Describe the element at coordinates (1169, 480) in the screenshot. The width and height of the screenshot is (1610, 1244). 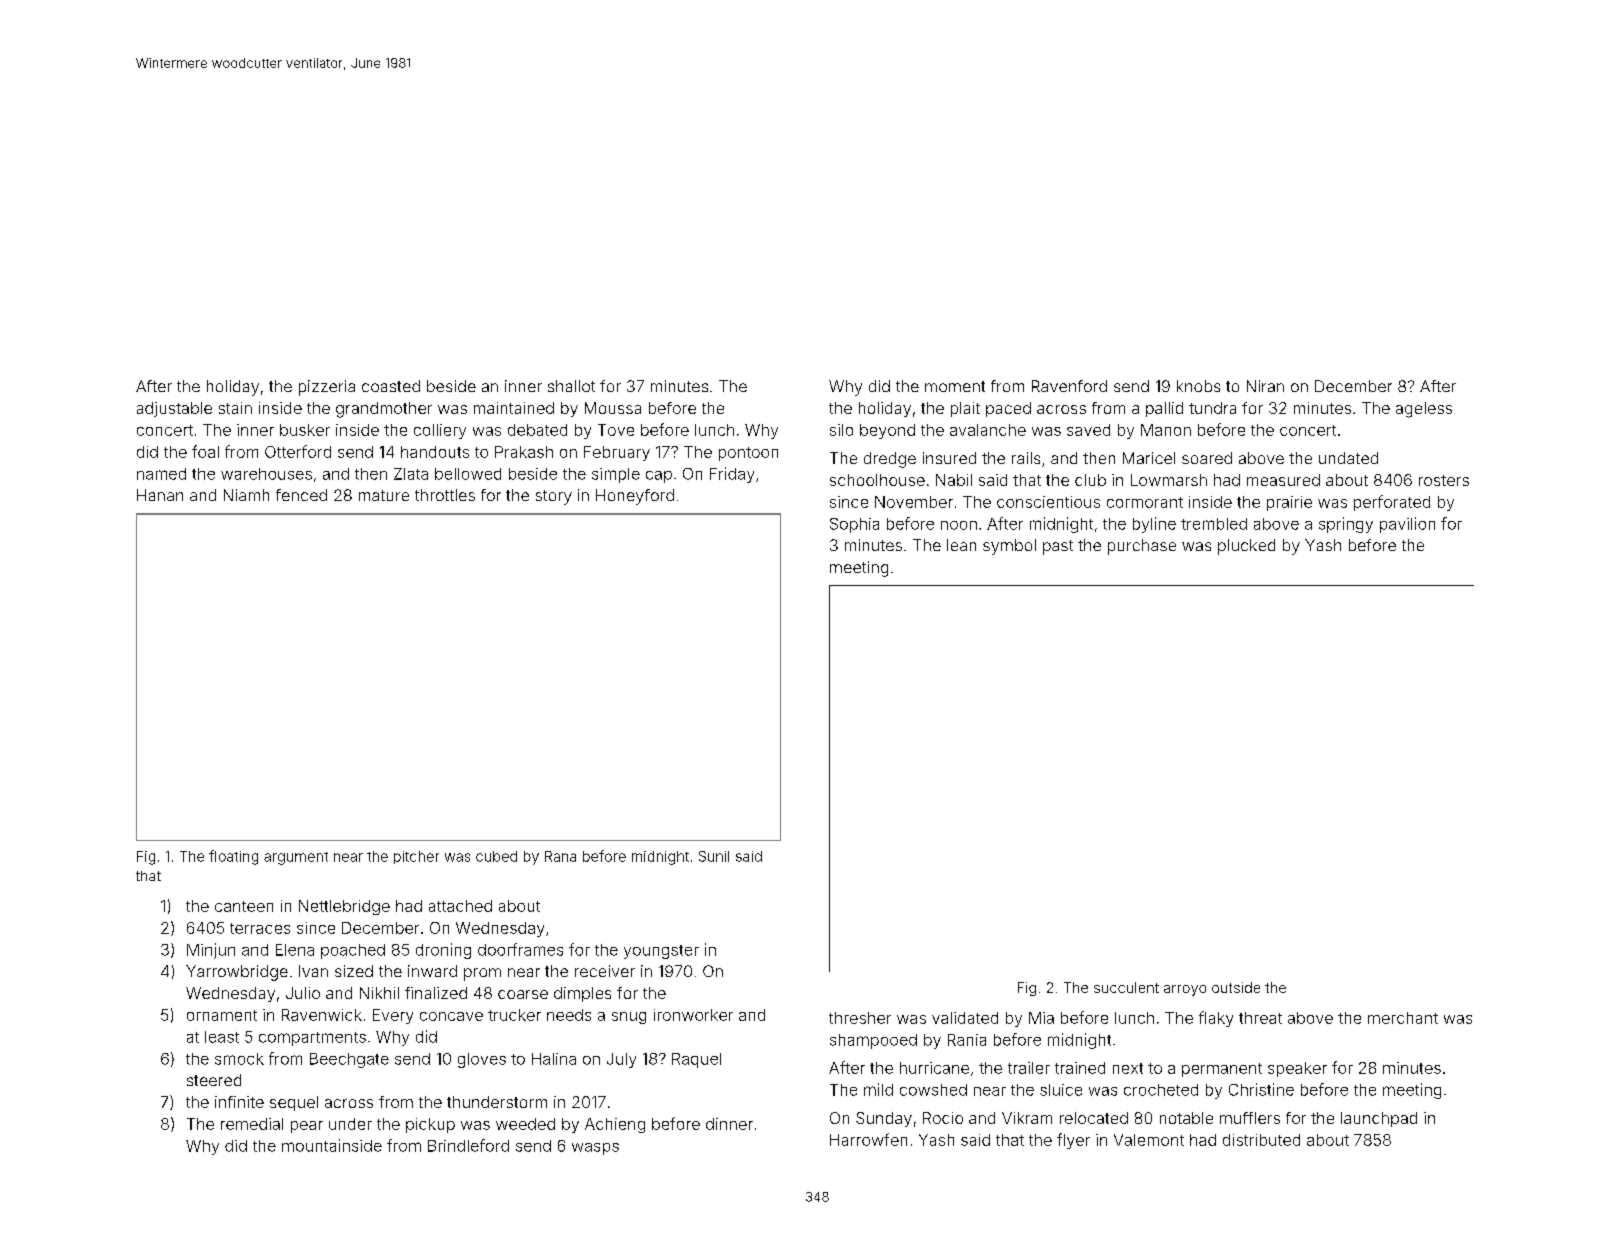
I see `Lowmarsh` at that location.
